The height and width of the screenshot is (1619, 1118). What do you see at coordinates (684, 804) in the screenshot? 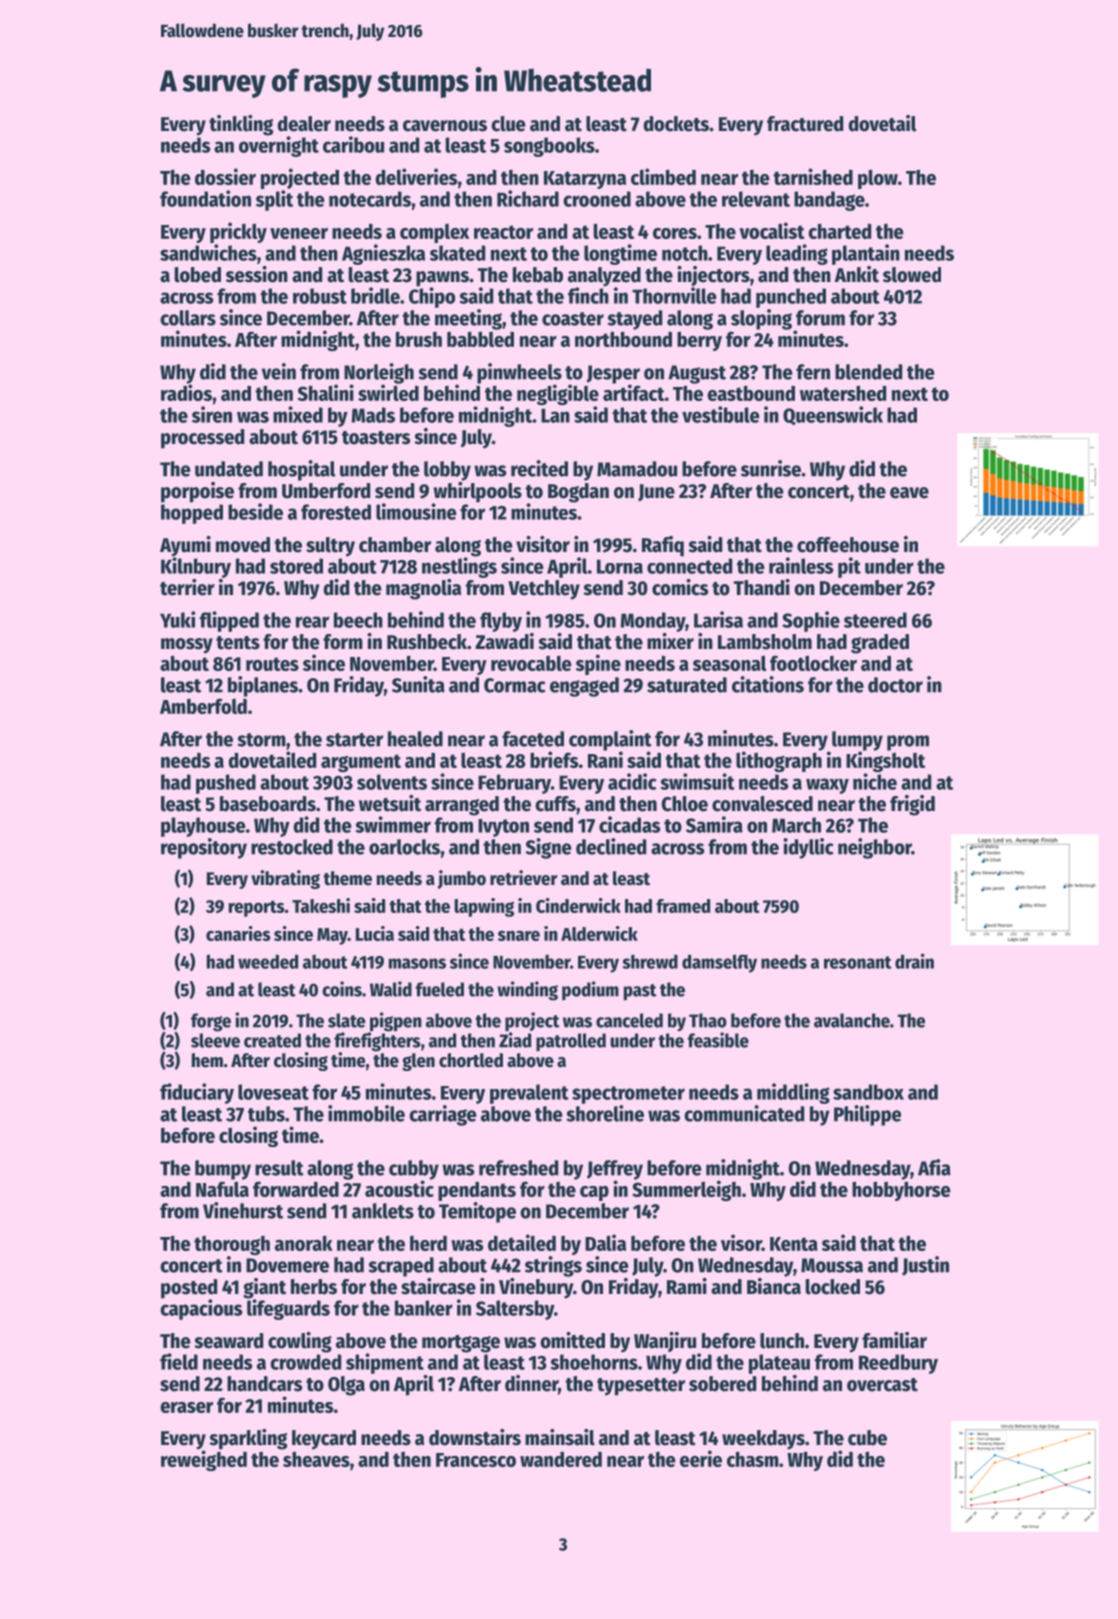
I see `Chloe` at bounding box center [684, 804].
